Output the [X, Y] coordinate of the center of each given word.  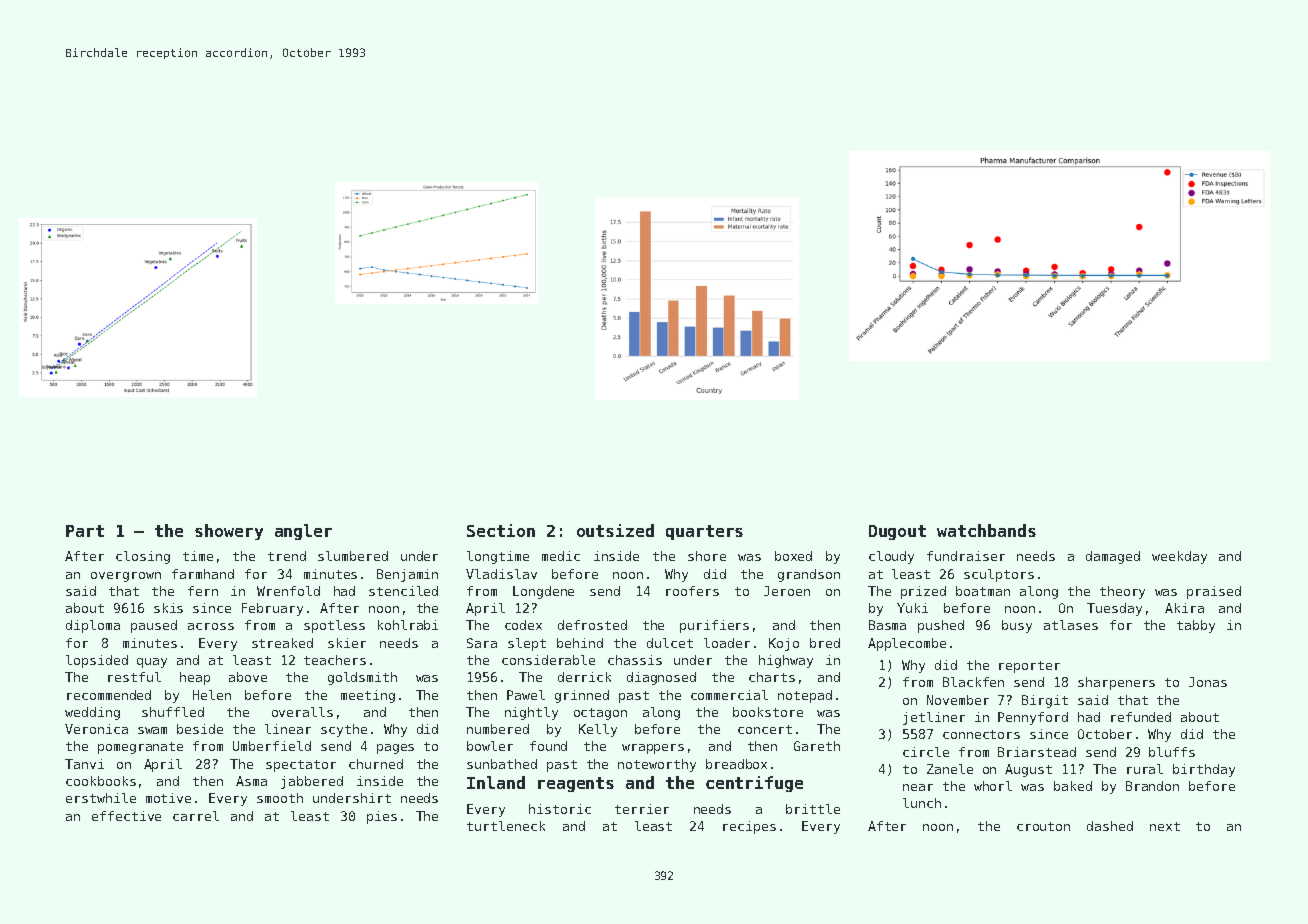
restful [134, 677]
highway [786, 661]
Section [501, 530]
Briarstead [1037, 752]
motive [168, 798]
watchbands [986, 530]
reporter [1029, 667]
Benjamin [407, 575]
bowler [490, 746]
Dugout [897, 532]
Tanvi [84, 764]
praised [1214, 592]
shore [707, 556]
